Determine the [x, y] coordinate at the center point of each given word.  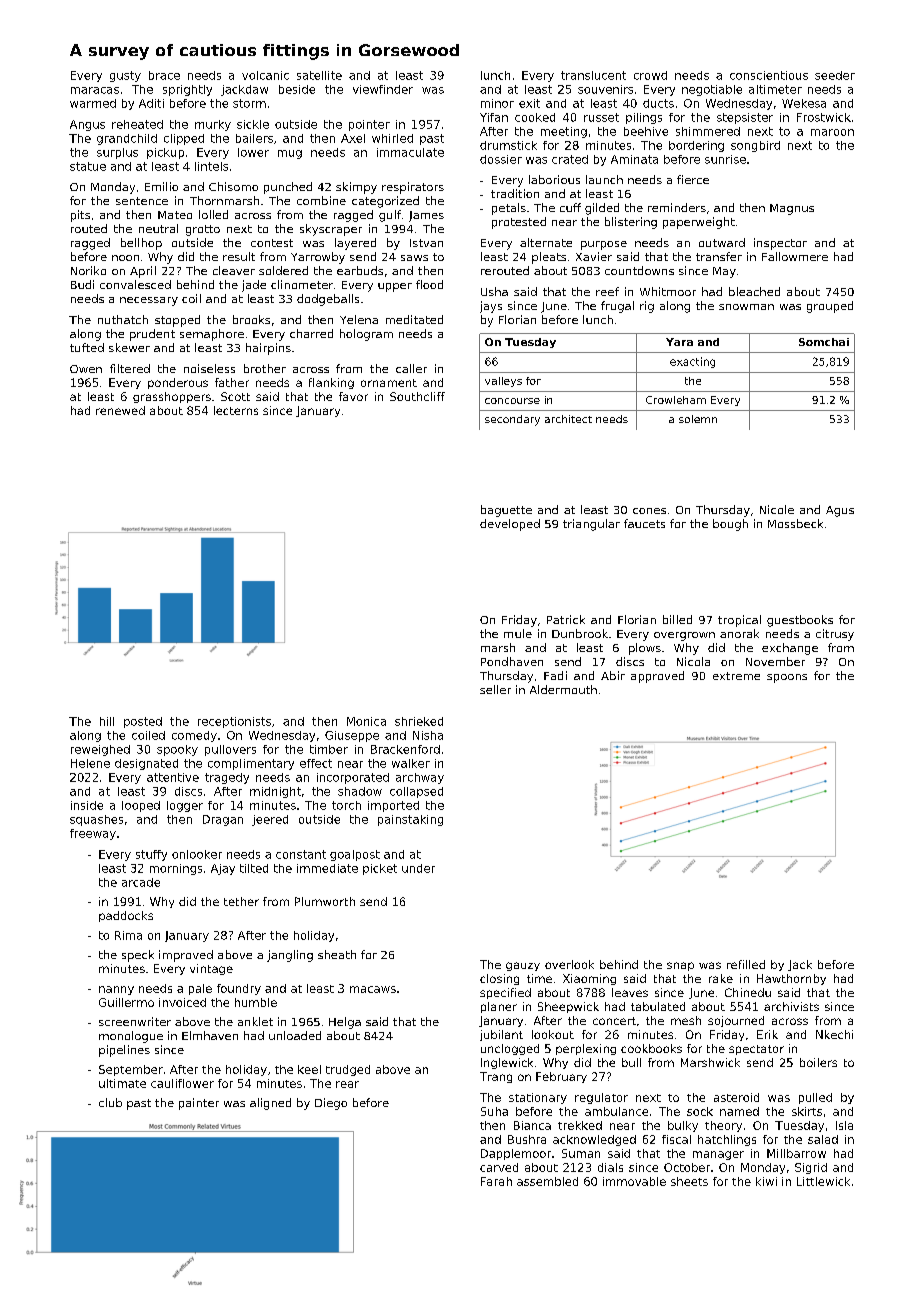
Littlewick [823, 1181]
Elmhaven [210, 1035]
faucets [644, 523]
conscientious [769, 75]
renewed [120, 410]
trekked [580, 1125]
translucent [593, 75]
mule [518, 633]
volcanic [265, 75]
